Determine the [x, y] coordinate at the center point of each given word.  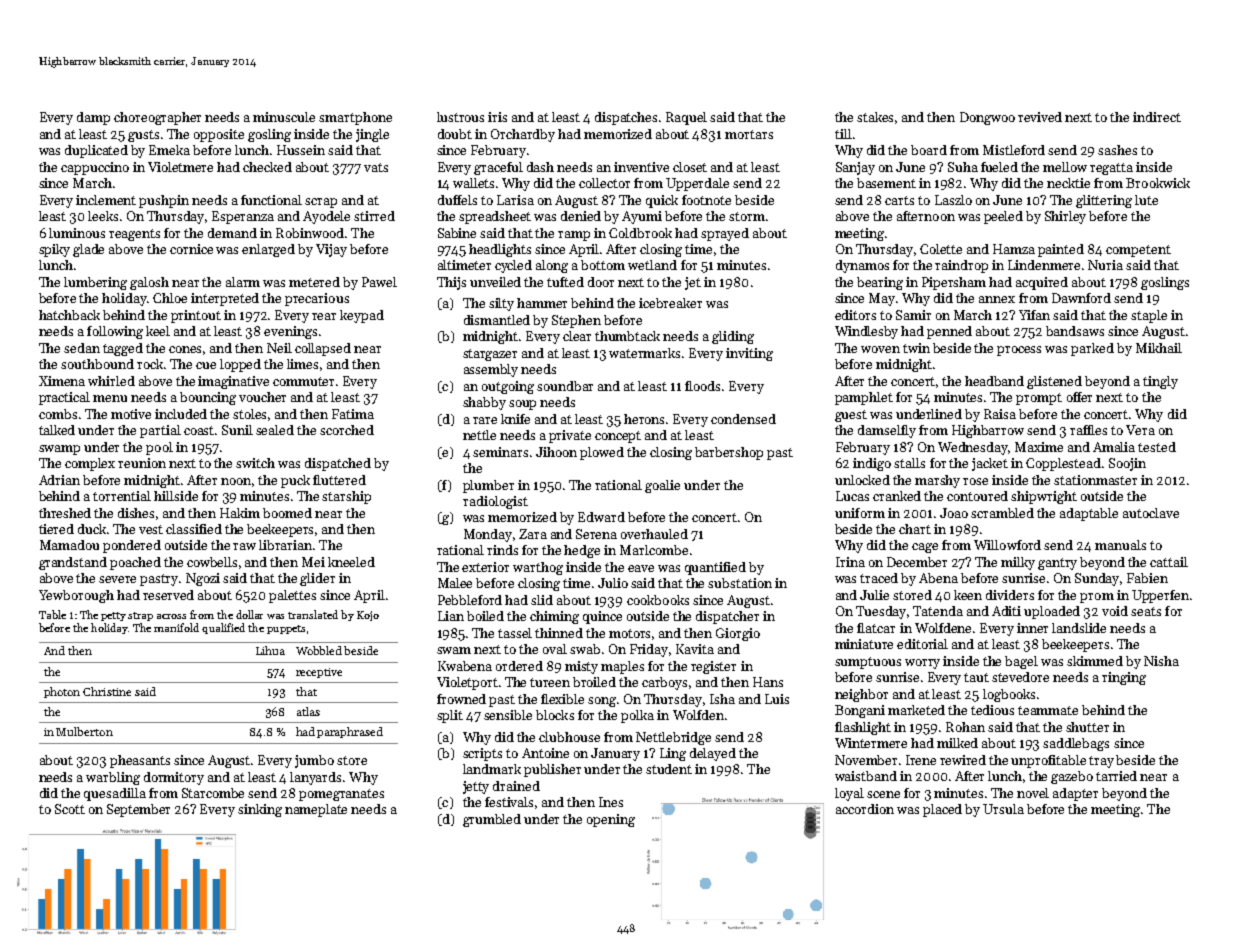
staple [1149, 316]
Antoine [545, 753]
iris [497, 117]
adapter [1075, 794]
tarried [1116, 776]
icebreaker [670, 303]
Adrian [59, 480]
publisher [552, 770]
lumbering [95, 283]
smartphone [355, 118]
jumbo [314, 761]
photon [62, 692]
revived [1040, 117]
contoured [977, 496]
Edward [601, 517]
